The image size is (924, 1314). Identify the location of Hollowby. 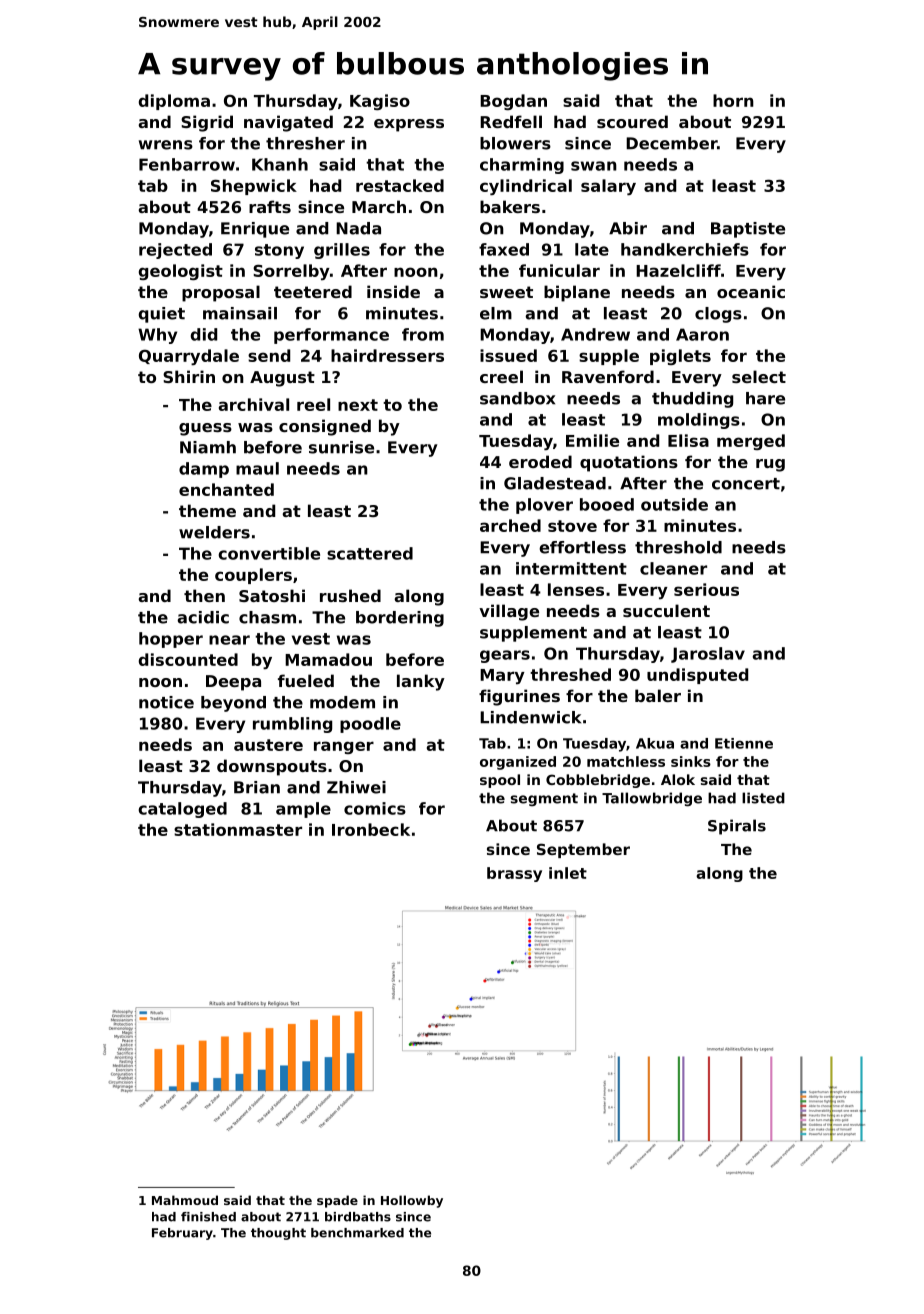
(412, 1201).
